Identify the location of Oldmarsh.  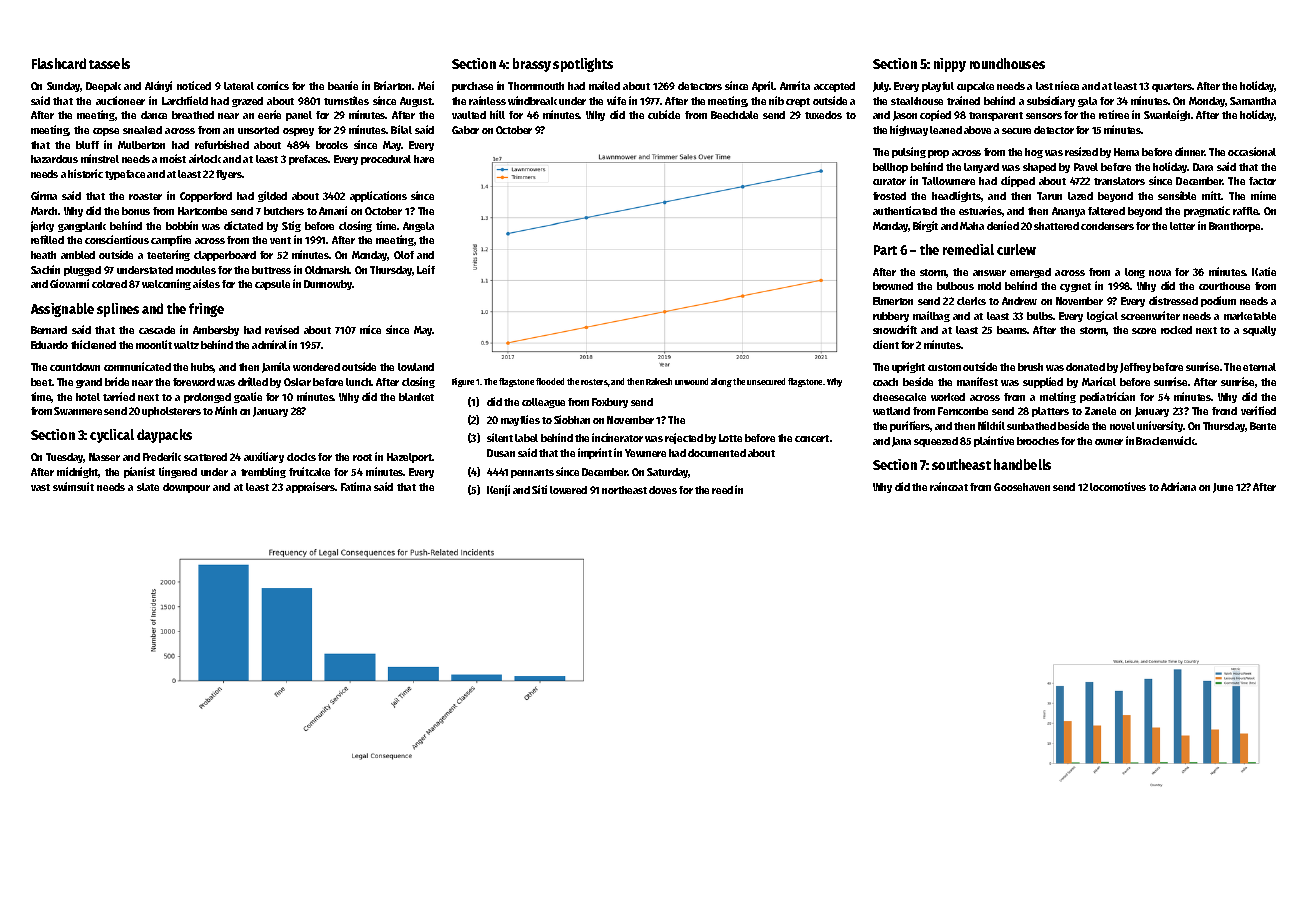
(327, 270).
